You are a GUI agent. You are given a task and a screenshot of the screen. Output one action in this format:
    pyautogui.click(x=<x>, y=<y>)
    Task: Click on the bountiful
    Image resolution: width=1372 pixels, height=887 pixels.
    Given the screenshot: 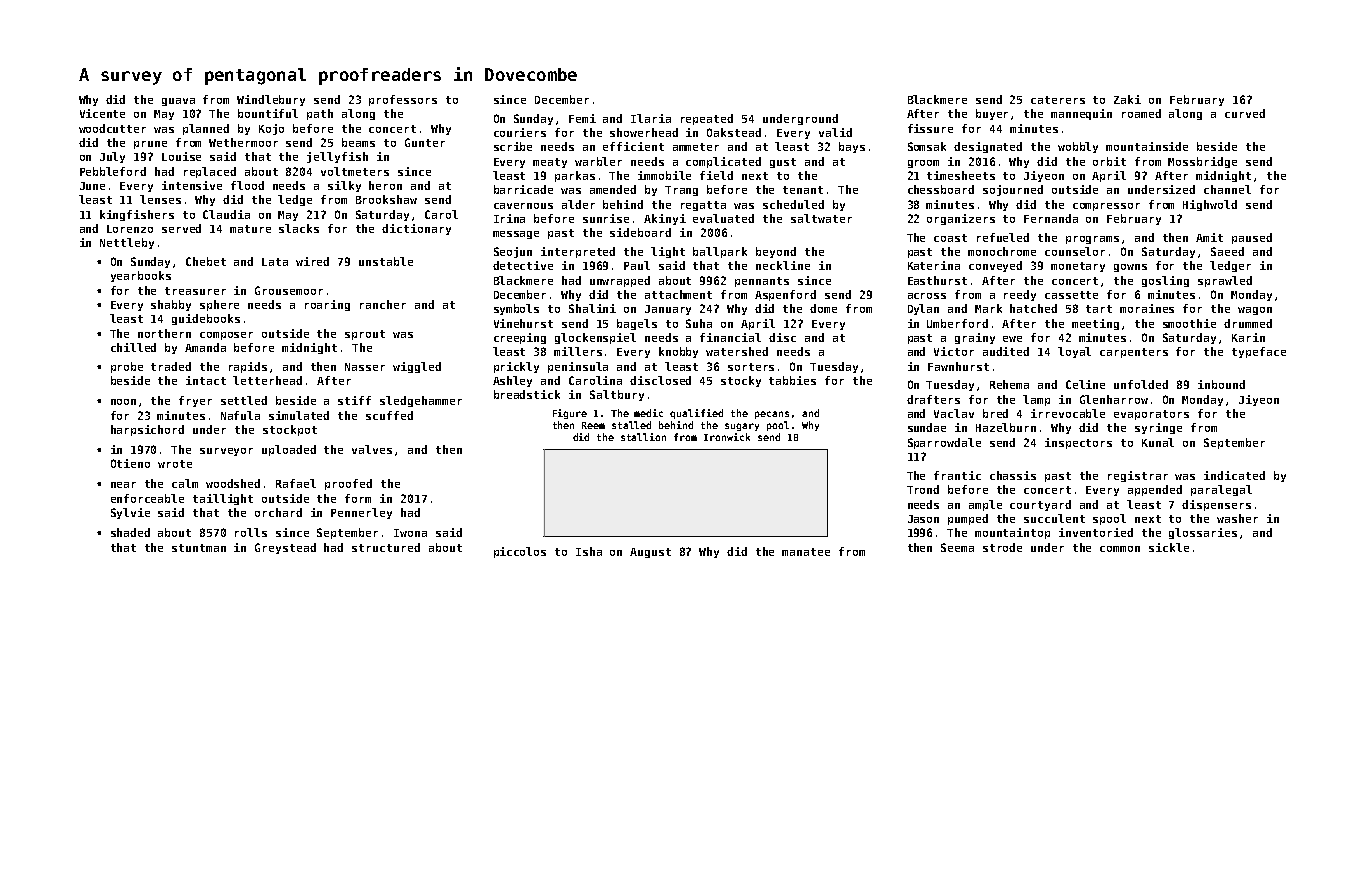 What is the action you would take?
    pyautogui.click(x=268, y=113)
